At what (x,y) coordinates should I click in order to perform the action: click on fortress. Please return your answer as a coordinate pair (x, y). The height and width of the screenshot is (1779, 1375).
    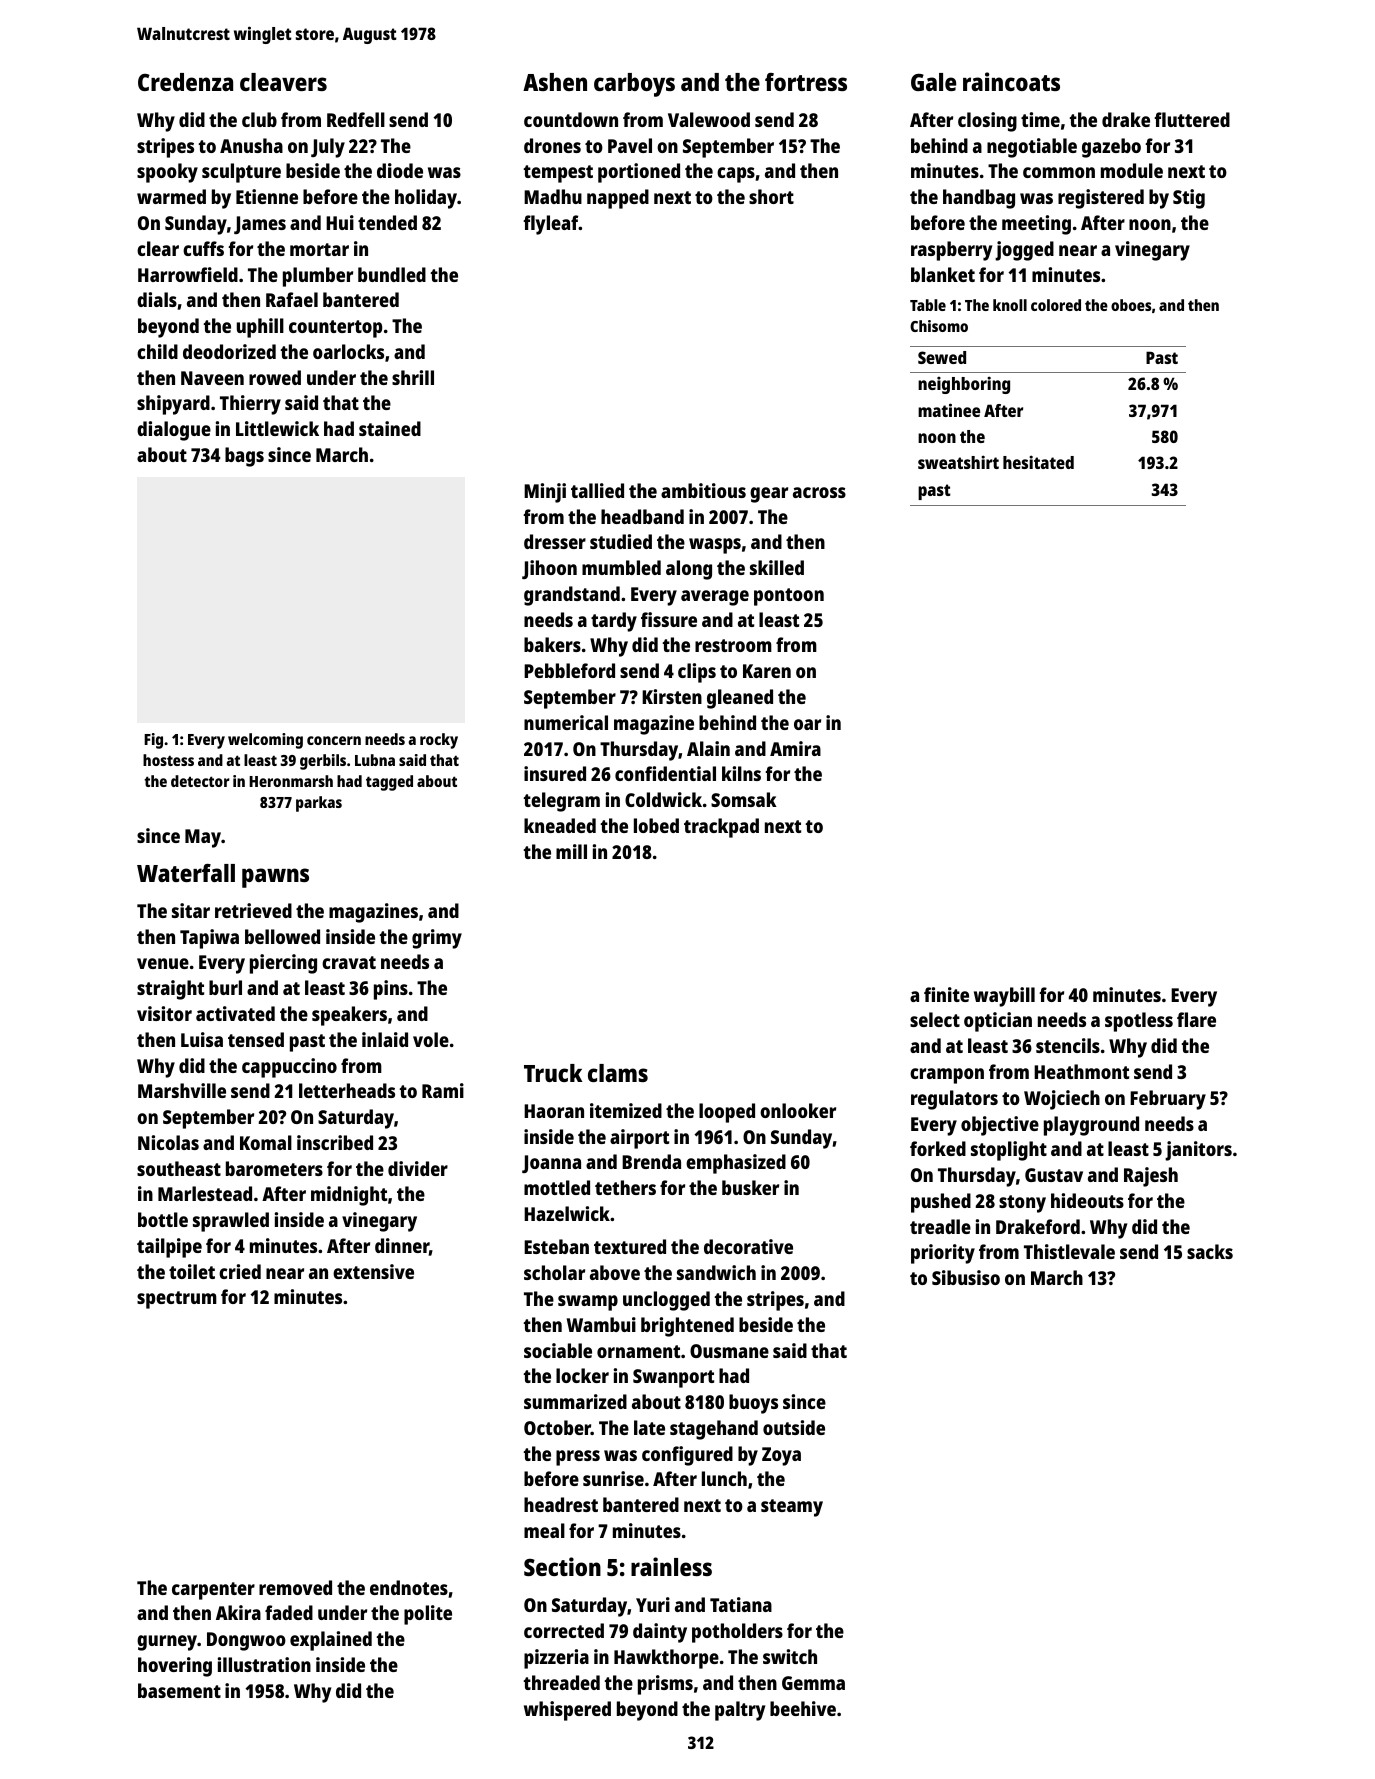
    Looking at the image, I should click on (806, 82).
